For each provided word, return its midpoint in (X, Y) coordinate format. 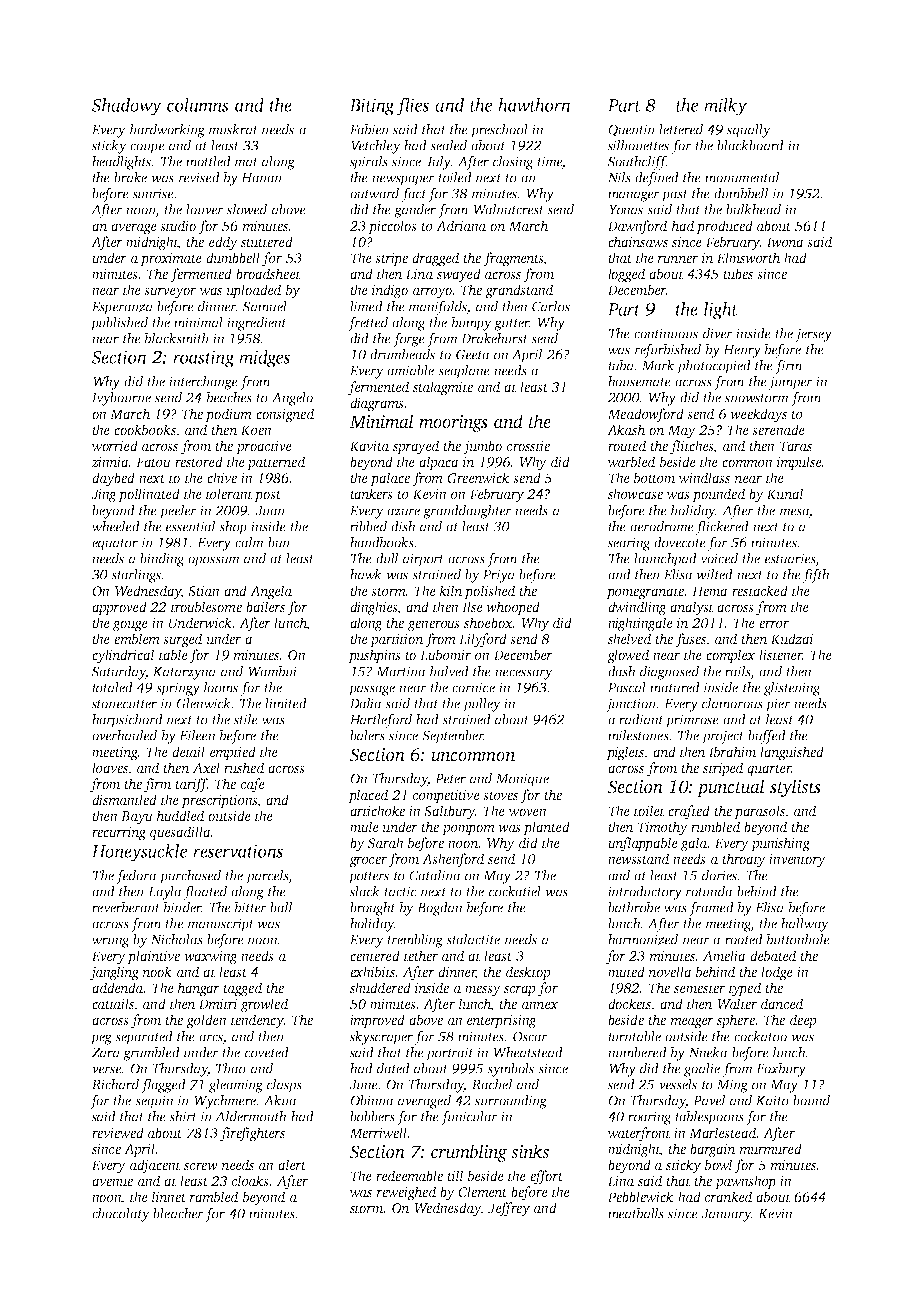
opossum (214, 561)
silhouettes (638, 145)
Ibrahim (732, 751)
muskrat (233, 129)
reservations (238, 851)
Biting (372, 107)
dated (393, 1068)
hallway (805, 925)
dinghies (373, 608)
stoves (500, 795)
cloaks (250, 1180)
